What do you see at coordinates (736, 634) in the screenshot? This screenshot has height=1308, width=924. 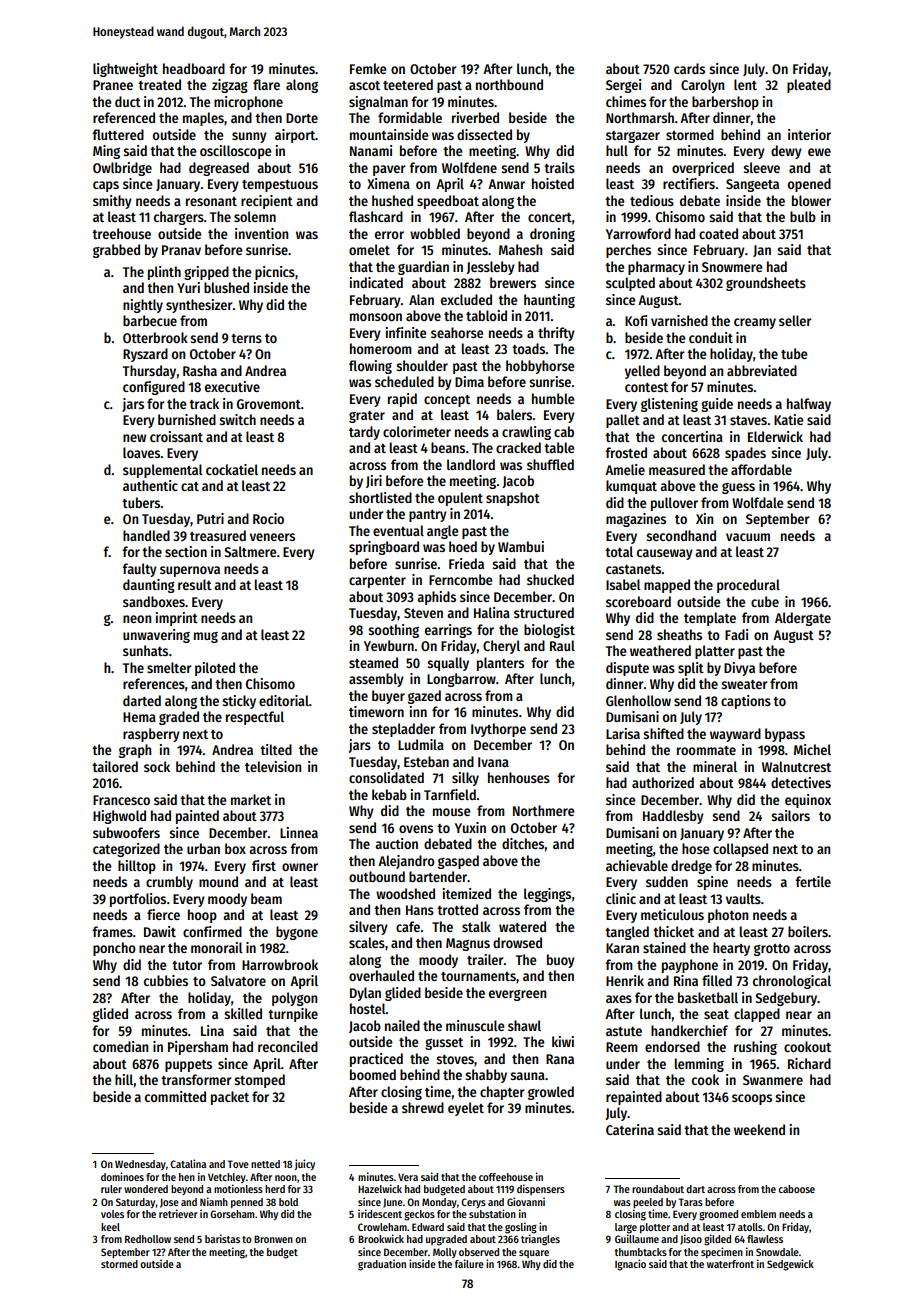 I see `Fadi` at bounding box center [736, 634].
